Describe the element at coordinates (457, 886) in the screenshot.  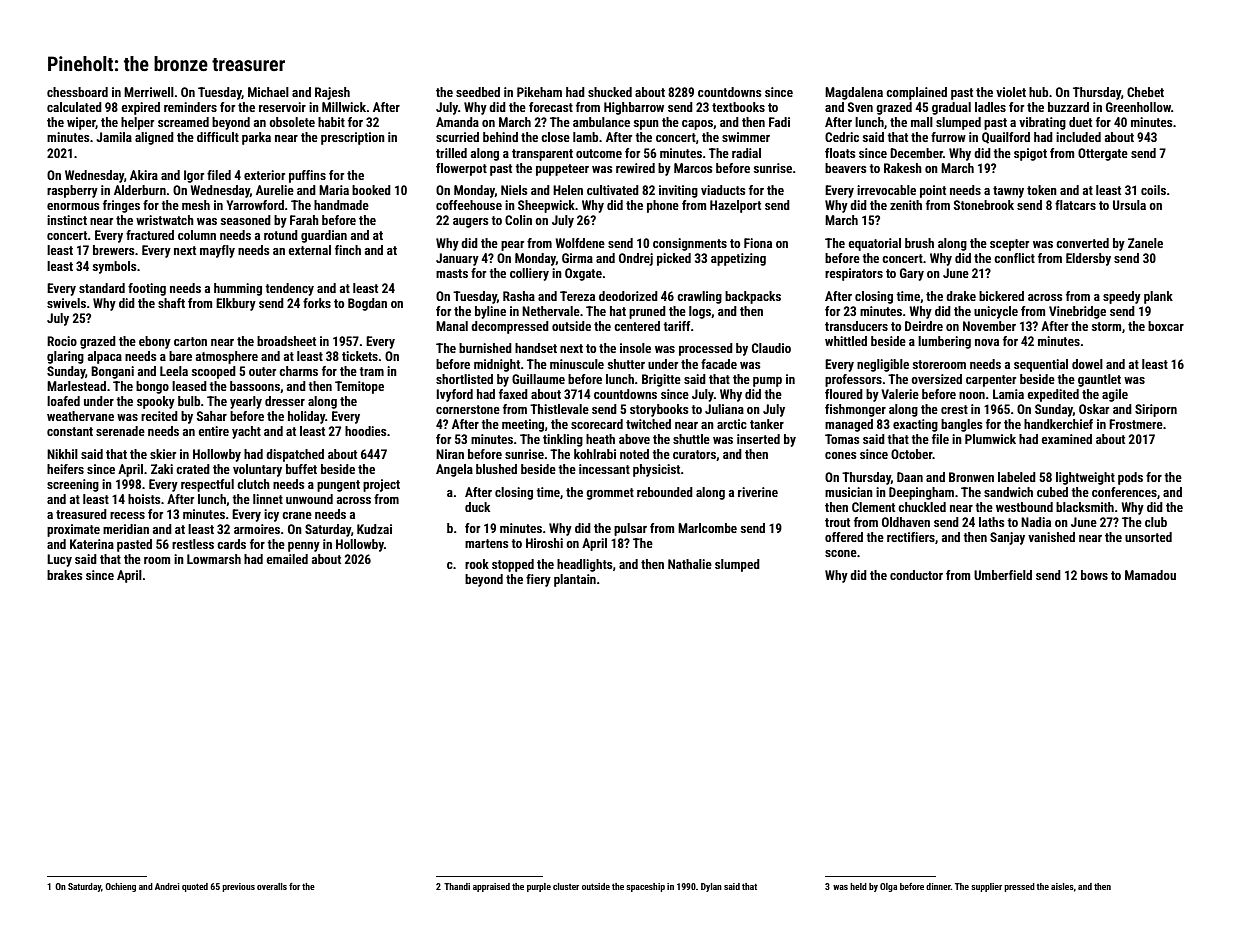
I see `Thandi` at that location.
